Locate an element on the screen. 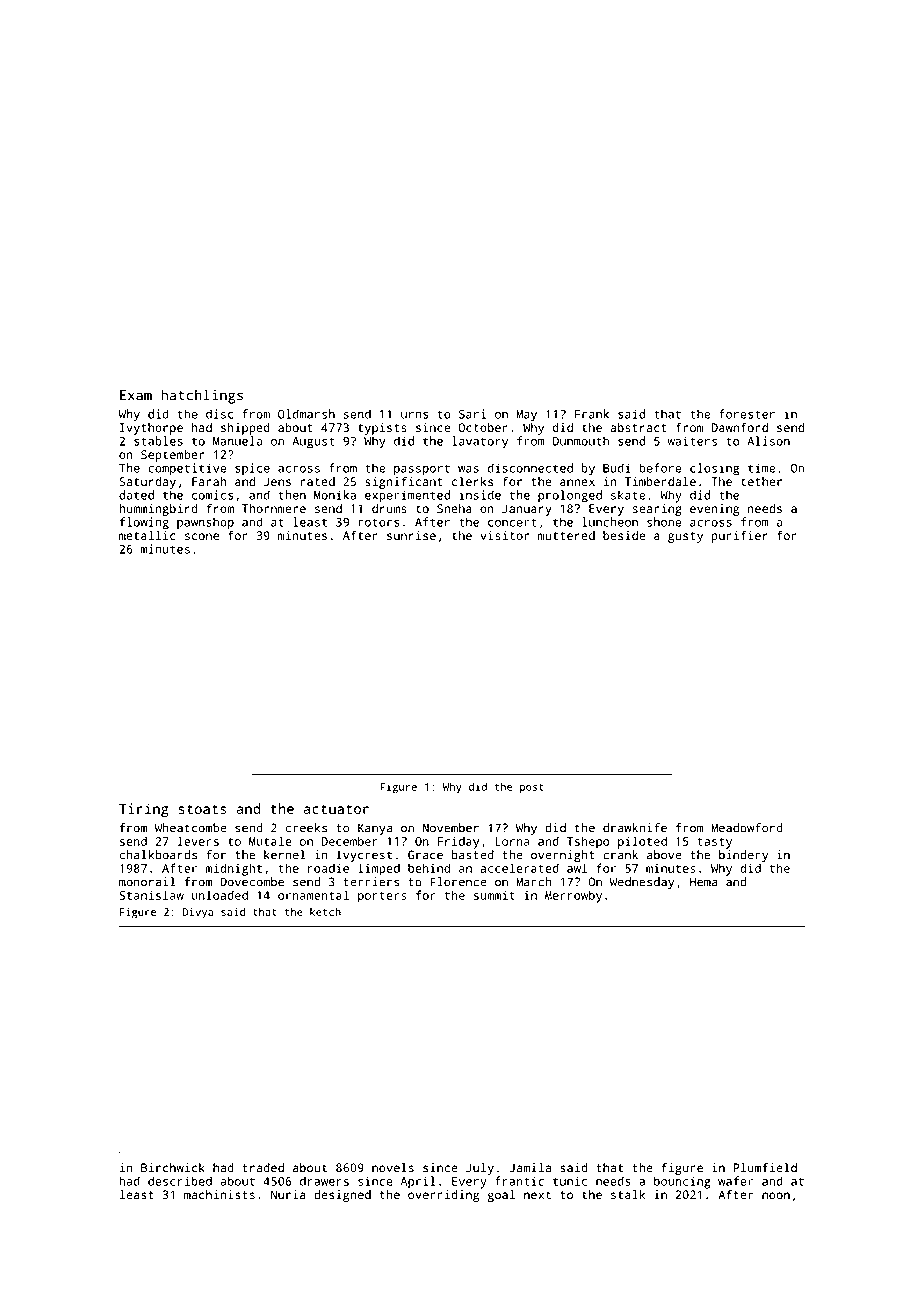 Image resolution: width=924 pixels, height=1314 pixels. Merrowby is located at coordinates (573, 896).
